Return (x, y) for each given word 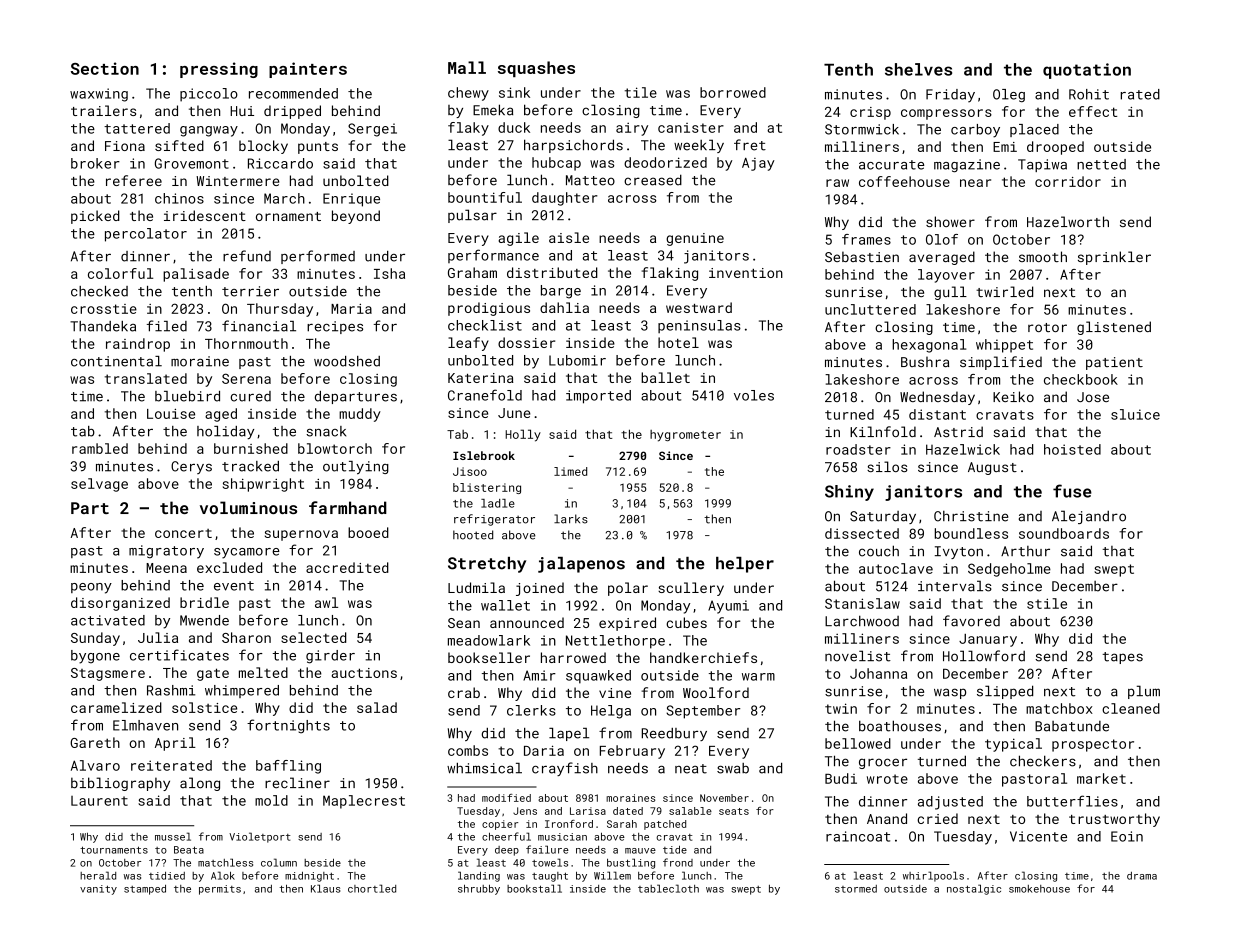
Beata (189, 850)
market (1101, 778)
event (234, 586)
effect (1093, 111)
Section (105, 68)
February (632, 752)
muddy (360, 415)
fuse (1072, 491)
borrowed (733, 92)
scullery (691, 589)
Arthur (1025, 551)
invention (746, 273)
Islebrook (484, 455)
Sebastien (862, 256)
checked (99, 291)
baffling (288, 767)
